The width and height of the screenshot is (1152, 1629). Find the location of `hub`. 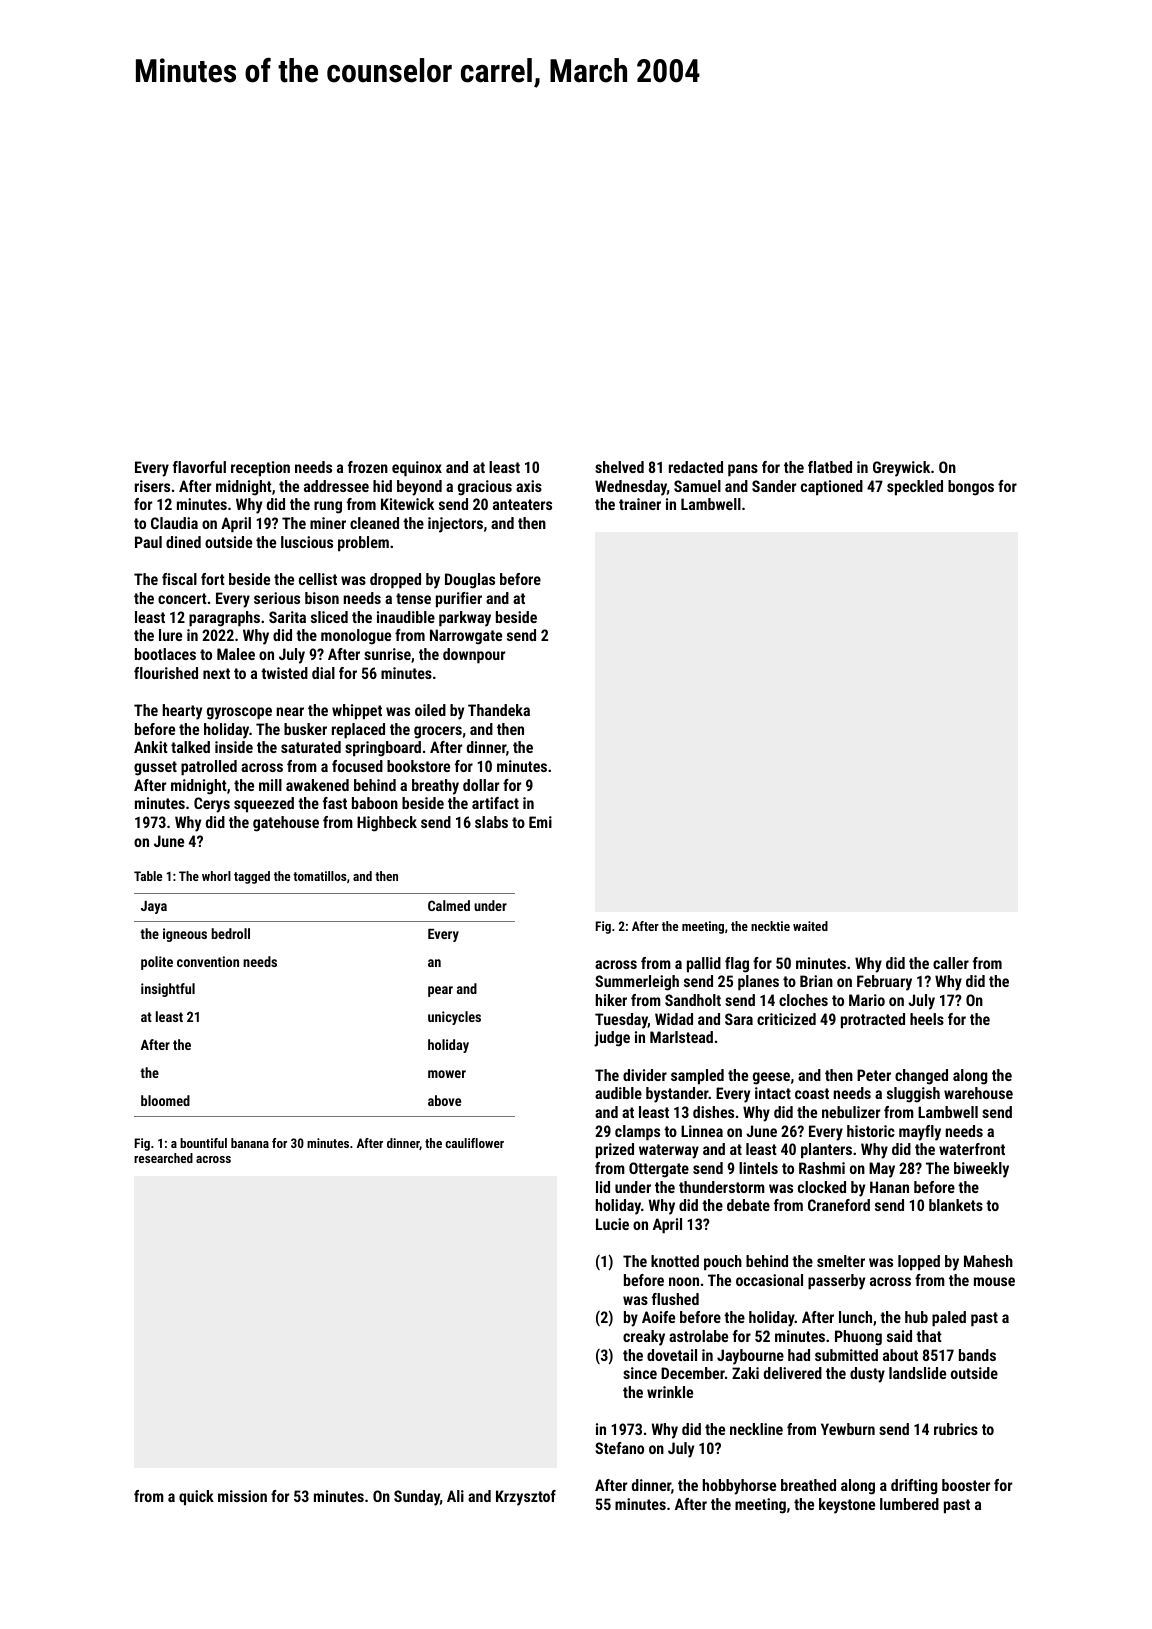

hub is located at coordinates (916, 1317).
